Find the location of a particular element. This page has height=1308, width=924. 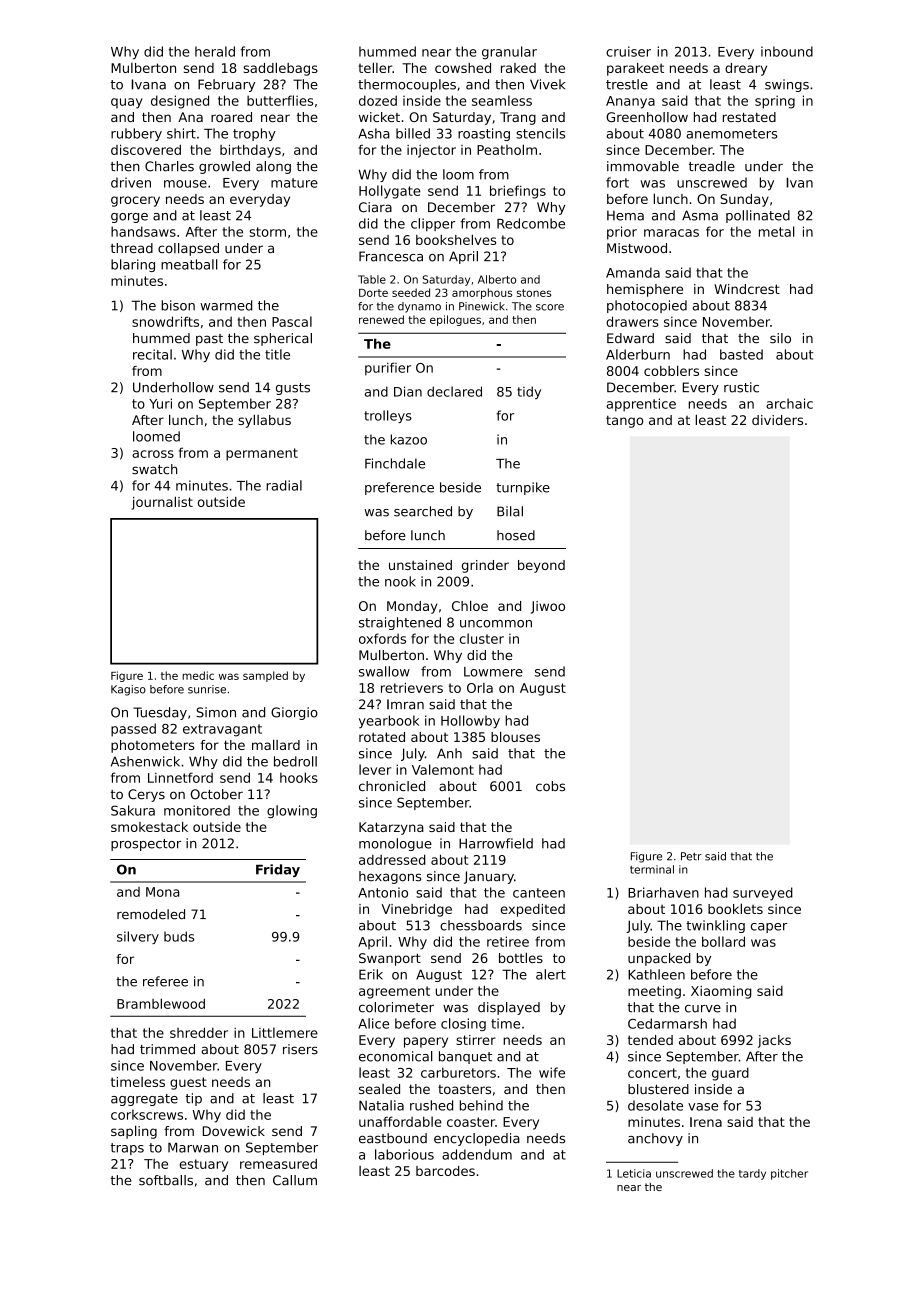

Dovewick is located at coordinates (234, 1131).
